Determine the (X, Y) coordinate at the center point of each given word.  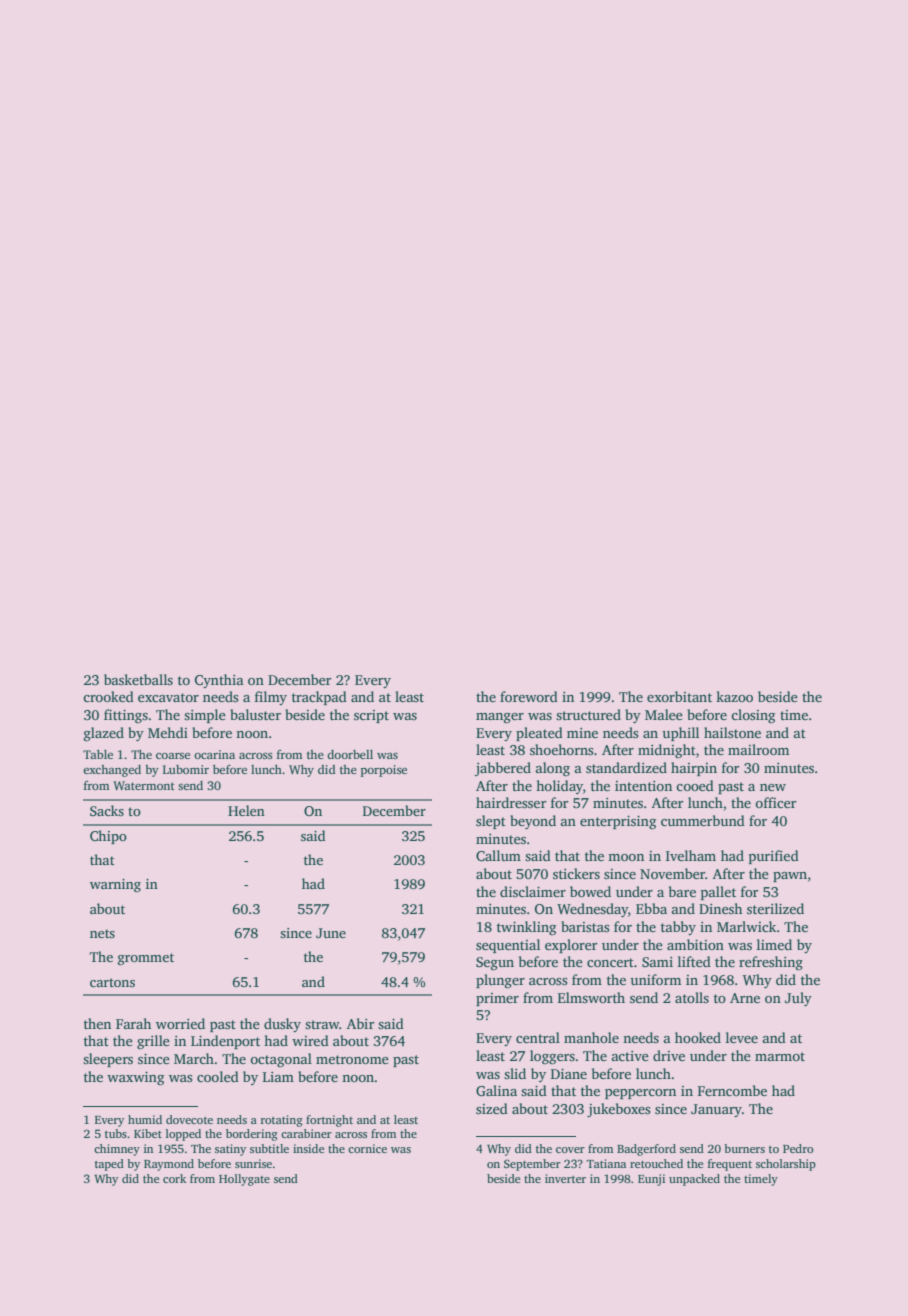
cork (174, 1178)
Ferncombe (732, 1090)
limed (774, 944)
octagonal (281, 1060)
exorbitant (679, 696)
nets (102, 933)
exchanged (112, 771)
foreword (529, 696)
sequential (508, 946)
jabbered (503, 769)
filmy (271, 698)
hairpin (694, 769)
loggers (552, 1057)
